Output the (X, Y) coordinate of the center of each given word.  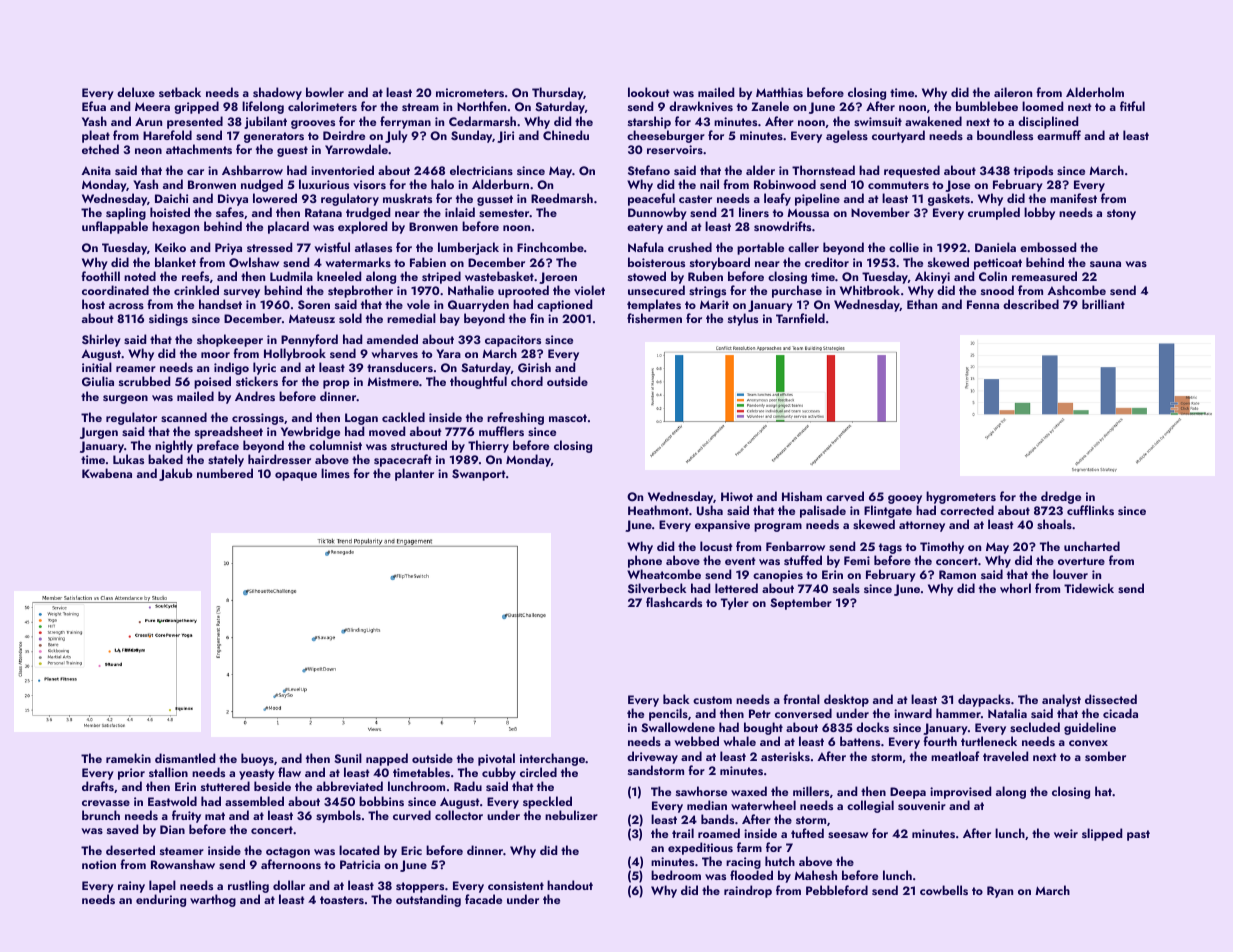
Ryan (1000, 892)
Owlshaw (254, 262)
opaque (296, 476)
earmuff (1059, 135)
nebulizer (571, 815)
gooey (905, 499)
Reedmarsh (562, 198)
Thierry (488, 446)
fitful (1132, 106)
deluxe (136, 92)
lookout (649, 92)
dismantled (185, 758)
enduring (161, 900)
